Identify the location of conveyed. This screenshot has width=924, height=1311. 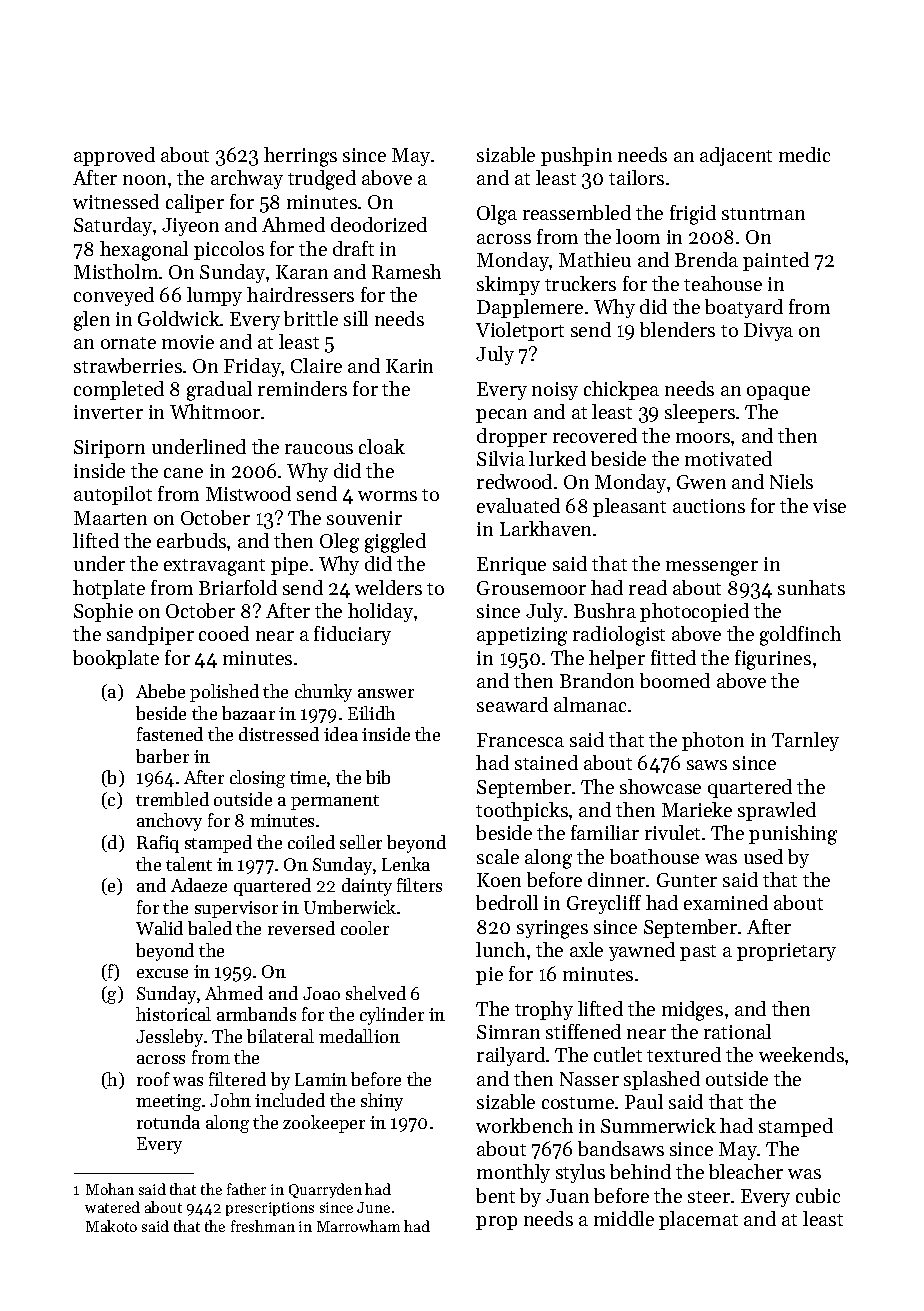
(114, 296).
